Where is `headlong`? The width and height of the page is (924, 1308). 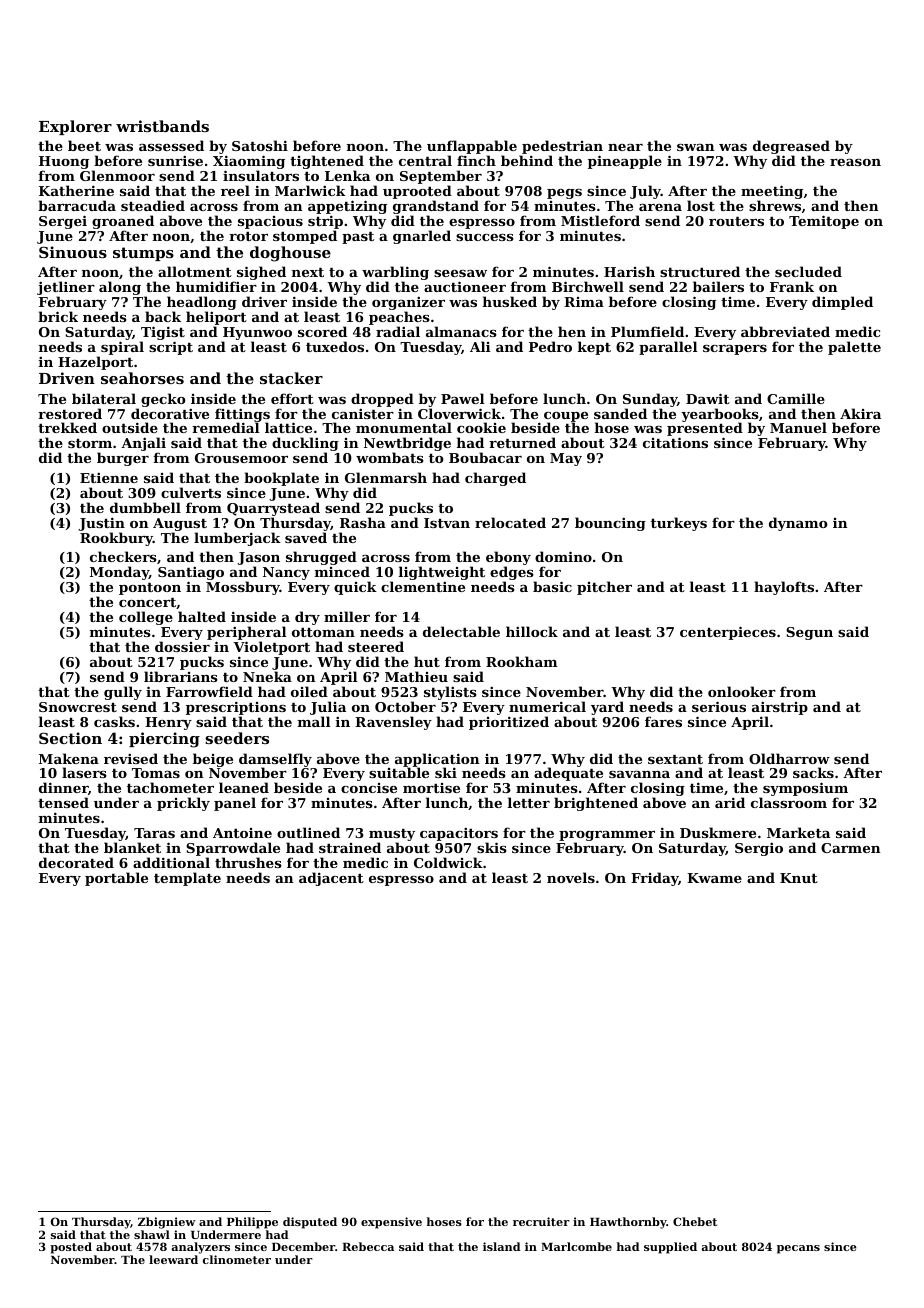 headlong is located at coordinates (202, 304).
